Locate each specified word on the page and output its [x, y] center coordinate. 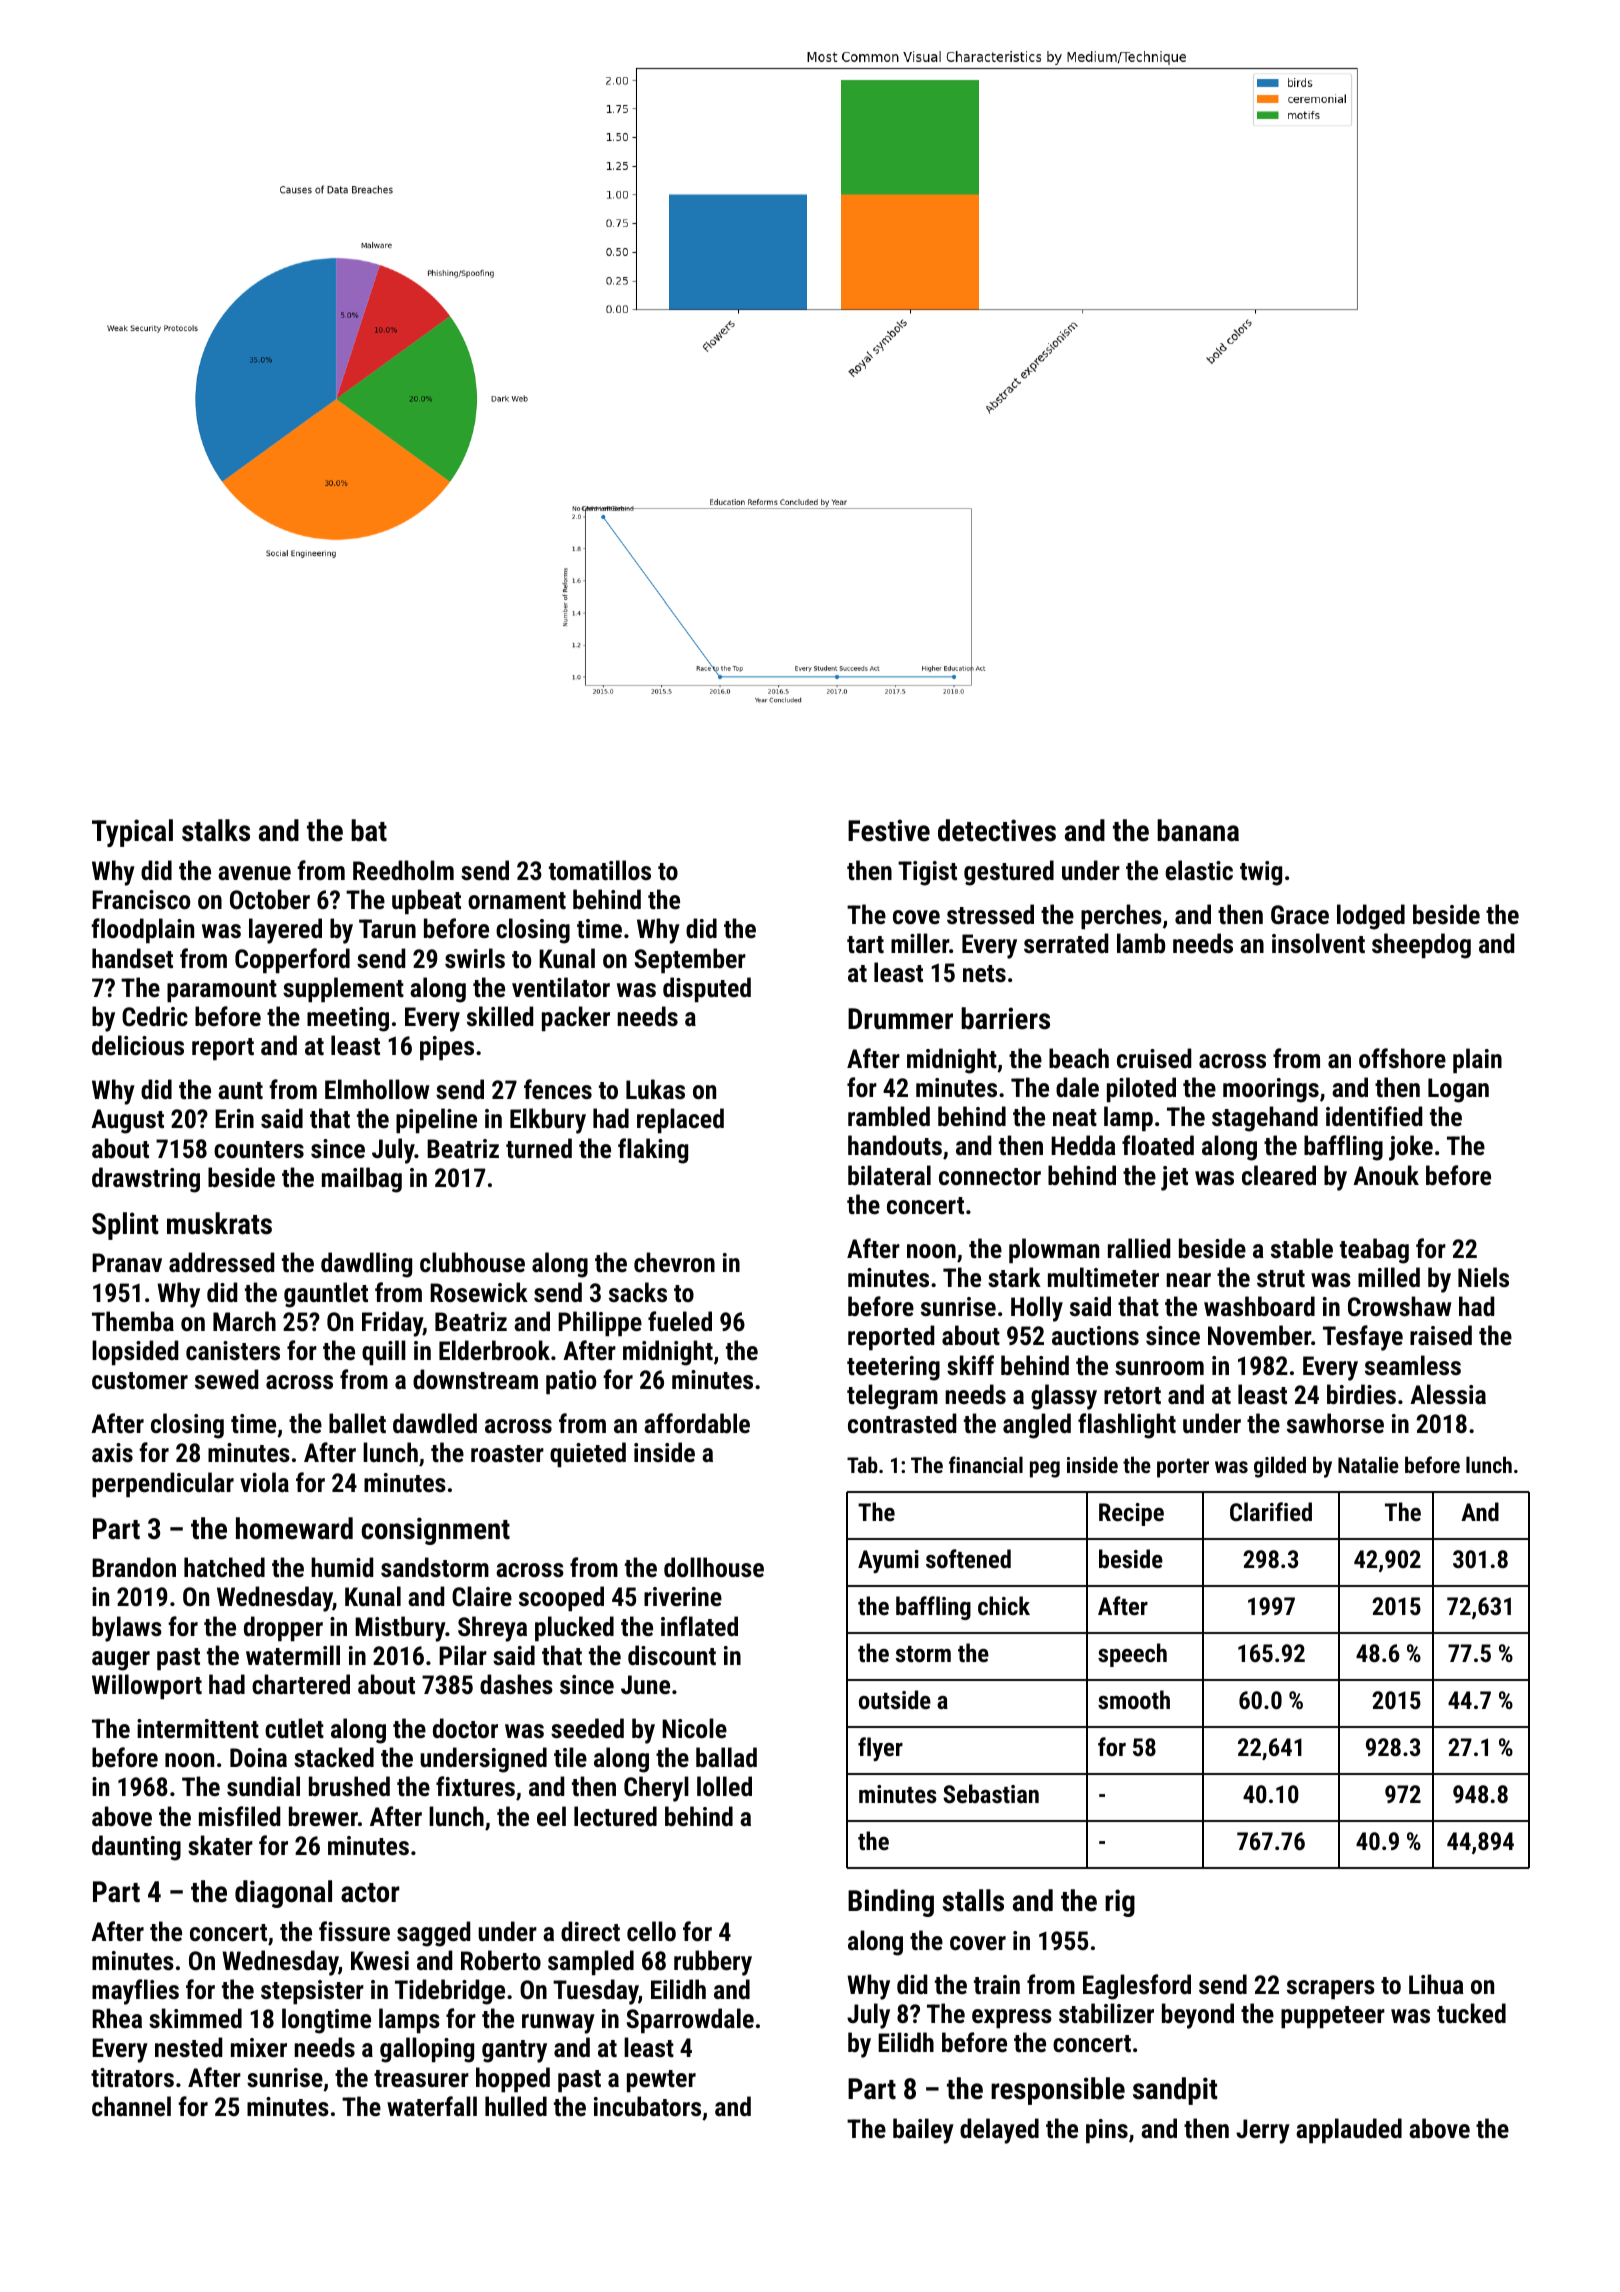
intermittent [198, 1728]
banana [1198, 830]
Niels [1483, 1277]
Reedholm [403, 870]
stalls [973, 1900]
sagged [433, 1934]
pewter [661, 2081]
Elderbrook [494, 1350]
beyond [1198, 2016]
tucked [1471, 2013]
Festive [889, 830]
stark [1014, 1277]
